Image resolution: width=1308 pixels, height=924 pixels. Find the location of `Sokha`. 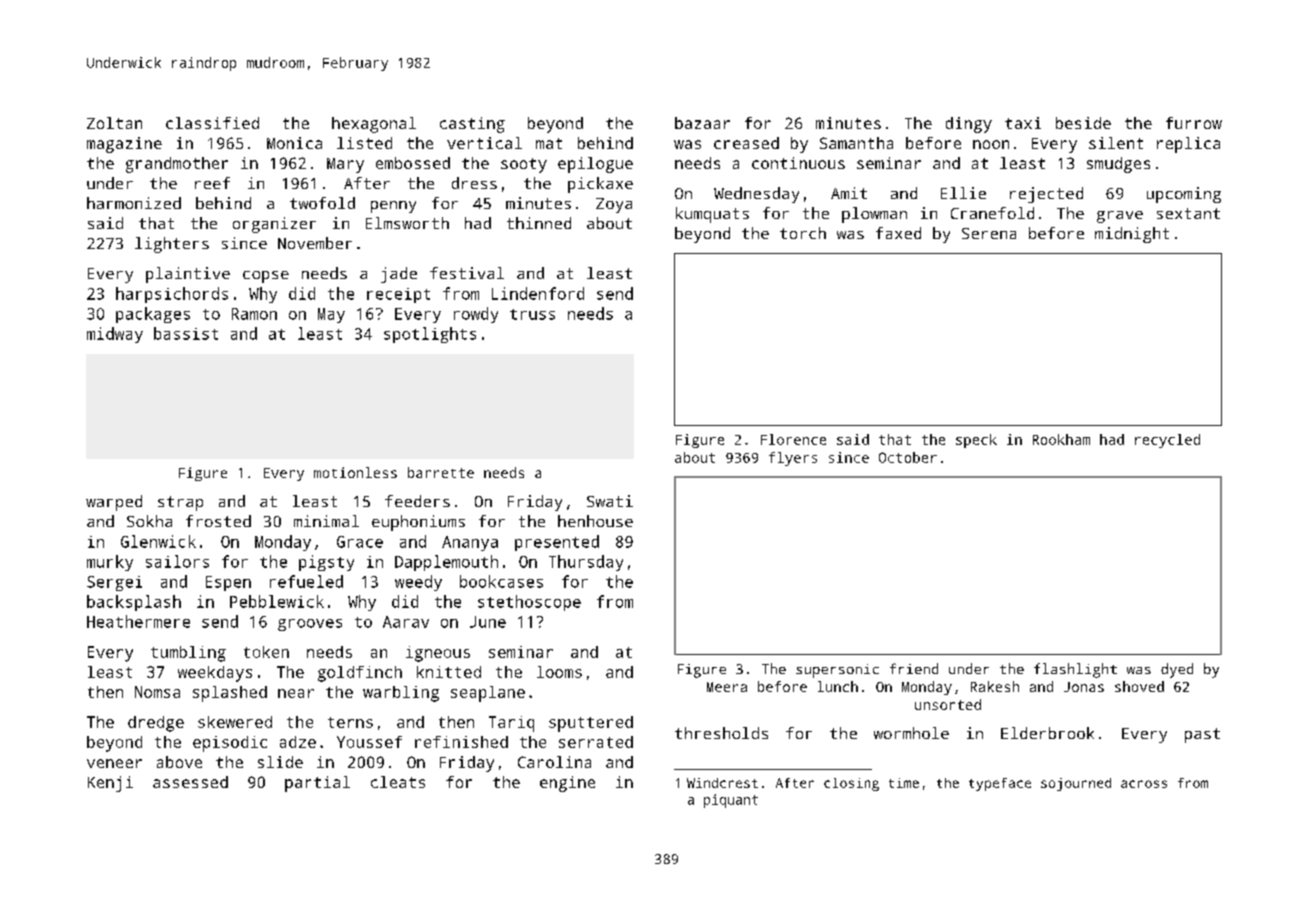

Sokha is located at coordinates (149, 521).
